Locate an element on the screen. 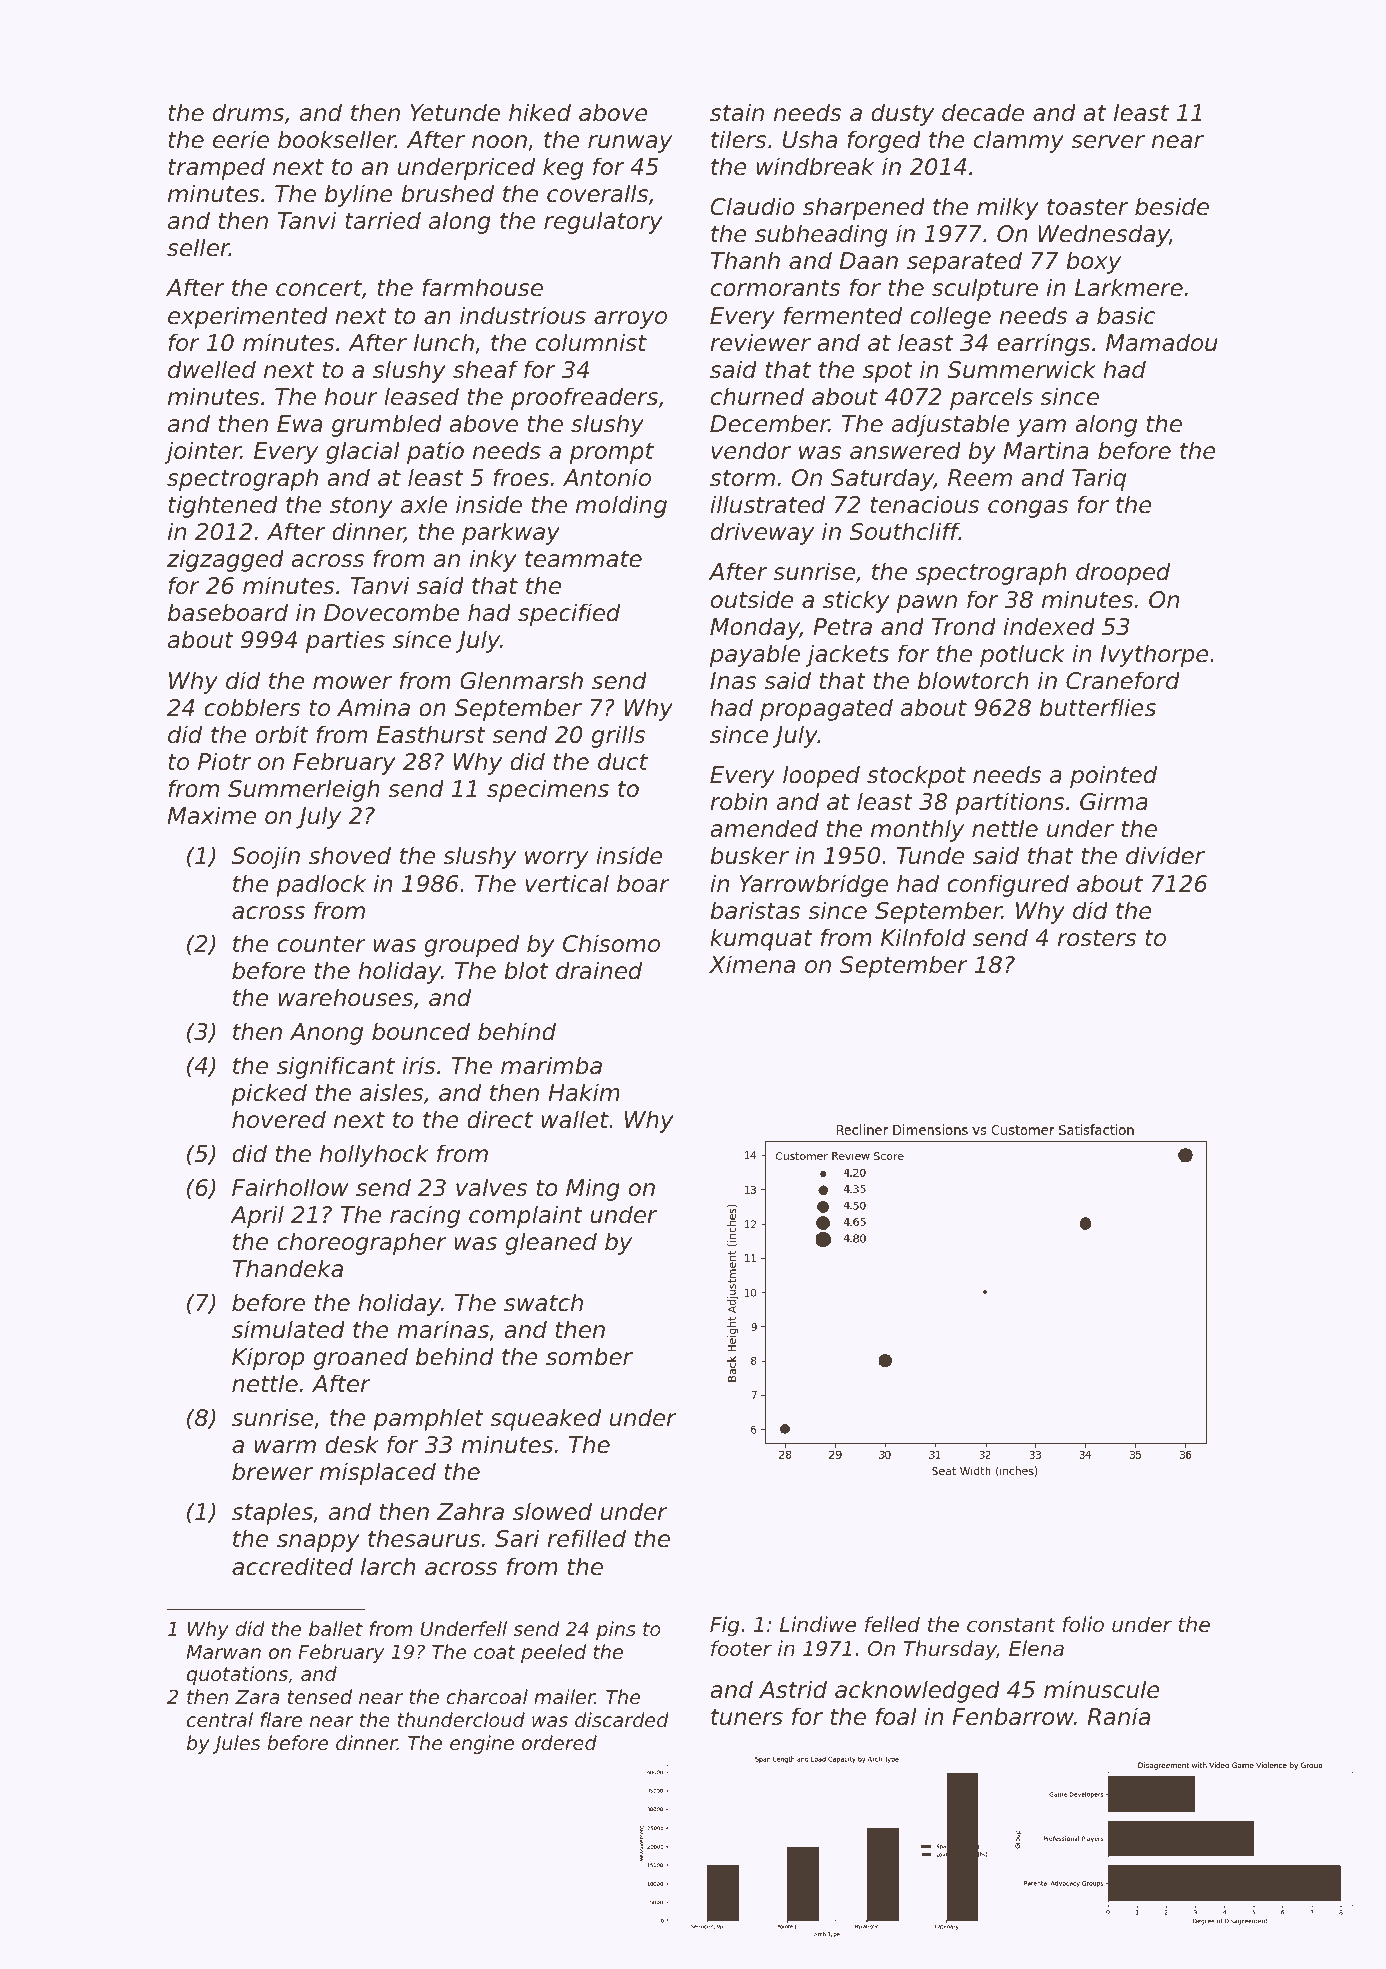 This screenshot has width=1386, height=1969. hovered is located at coordinates (279, 1119).
